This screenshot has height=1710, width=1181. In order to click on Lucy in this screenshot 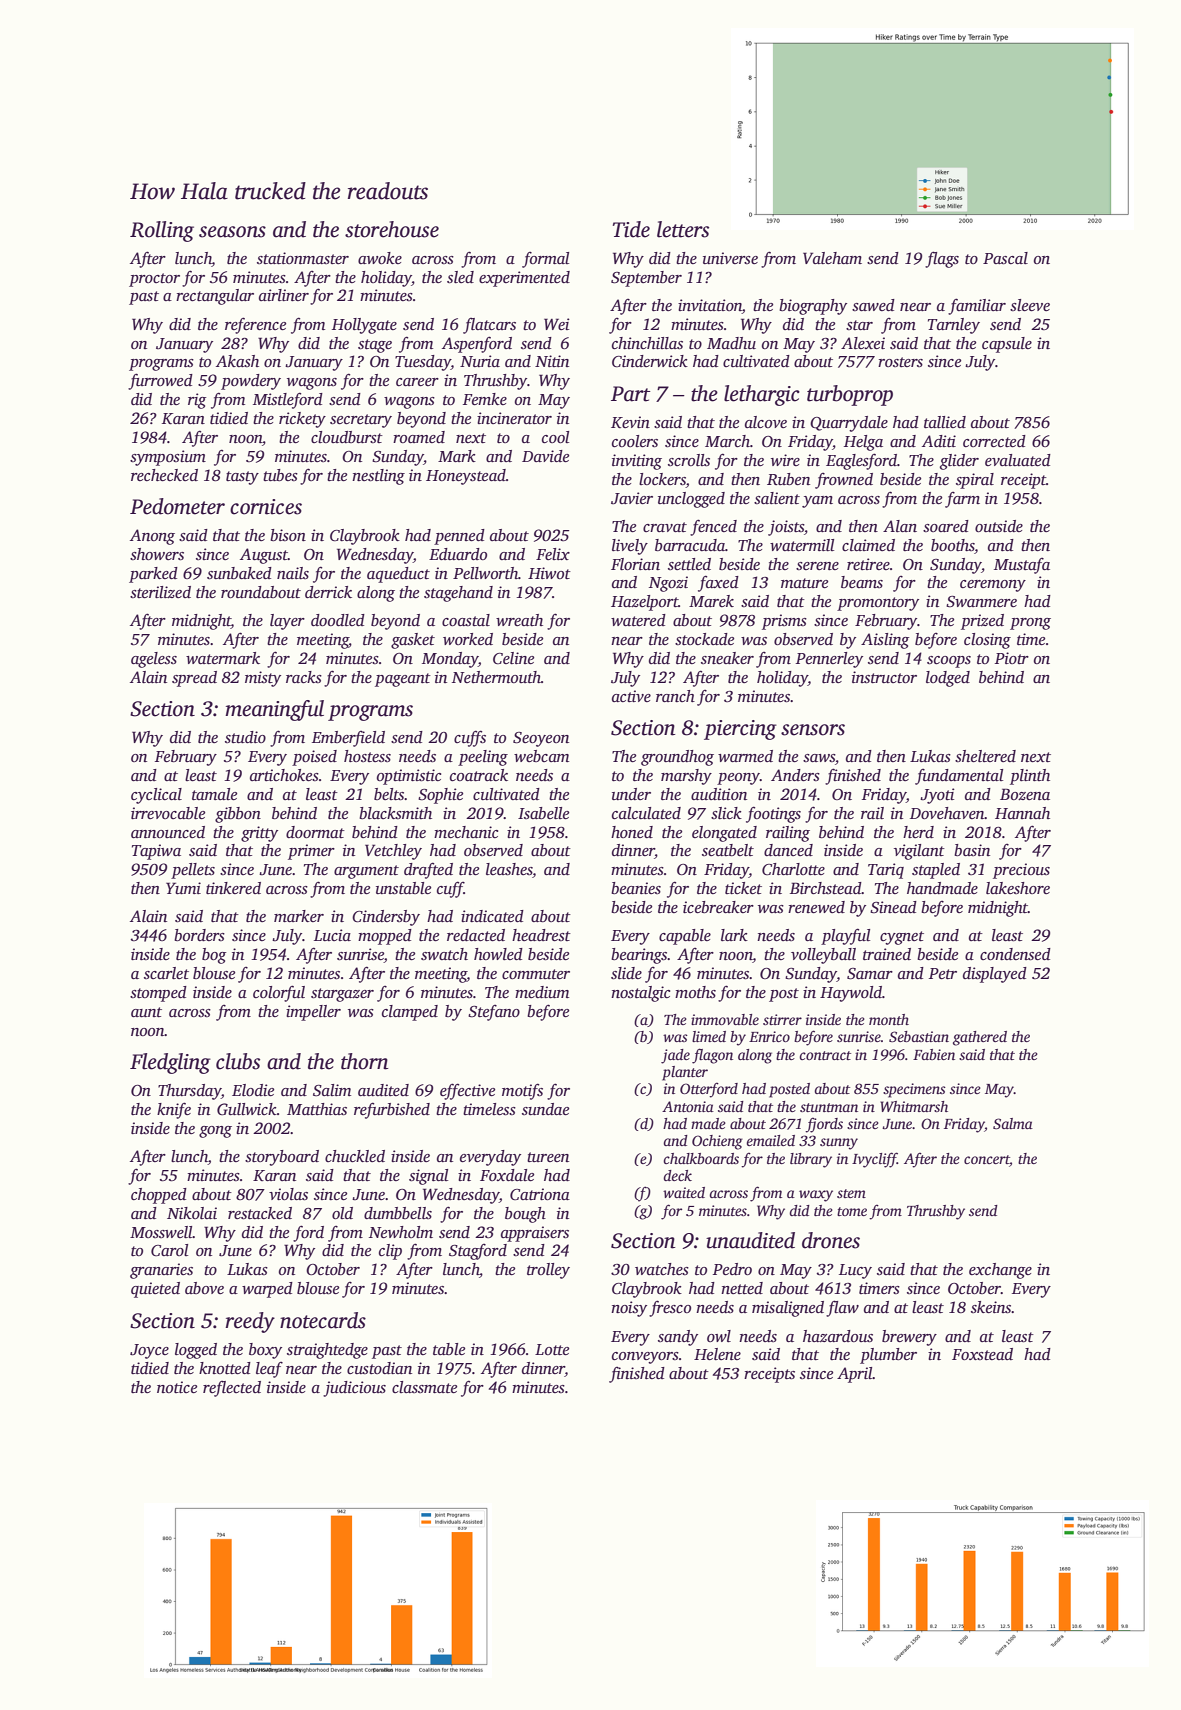, I will do `click(855, 1271)`.
